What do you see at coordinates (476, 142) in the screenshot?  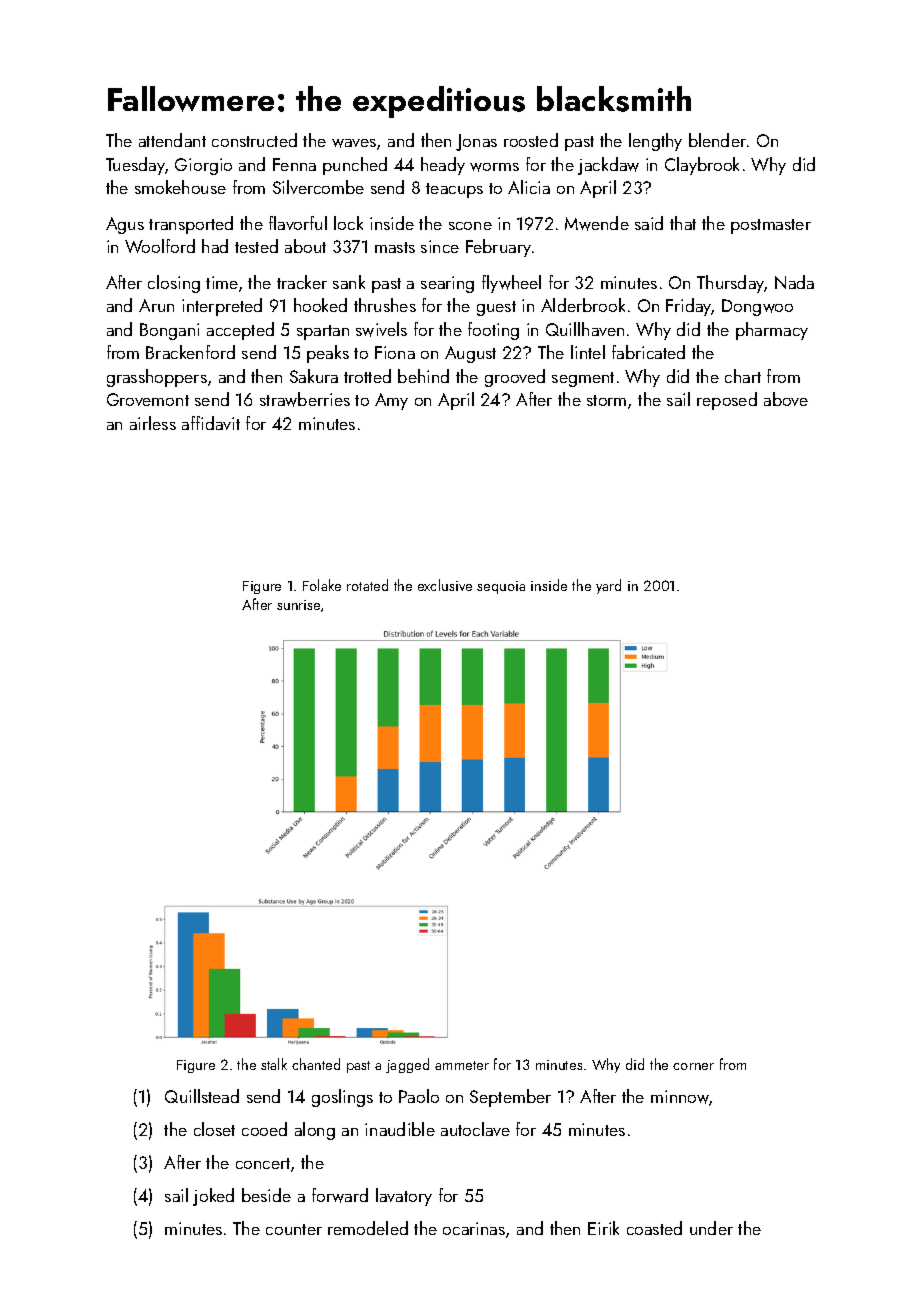 I see `Jonas` at bounding box center [476, 142].
